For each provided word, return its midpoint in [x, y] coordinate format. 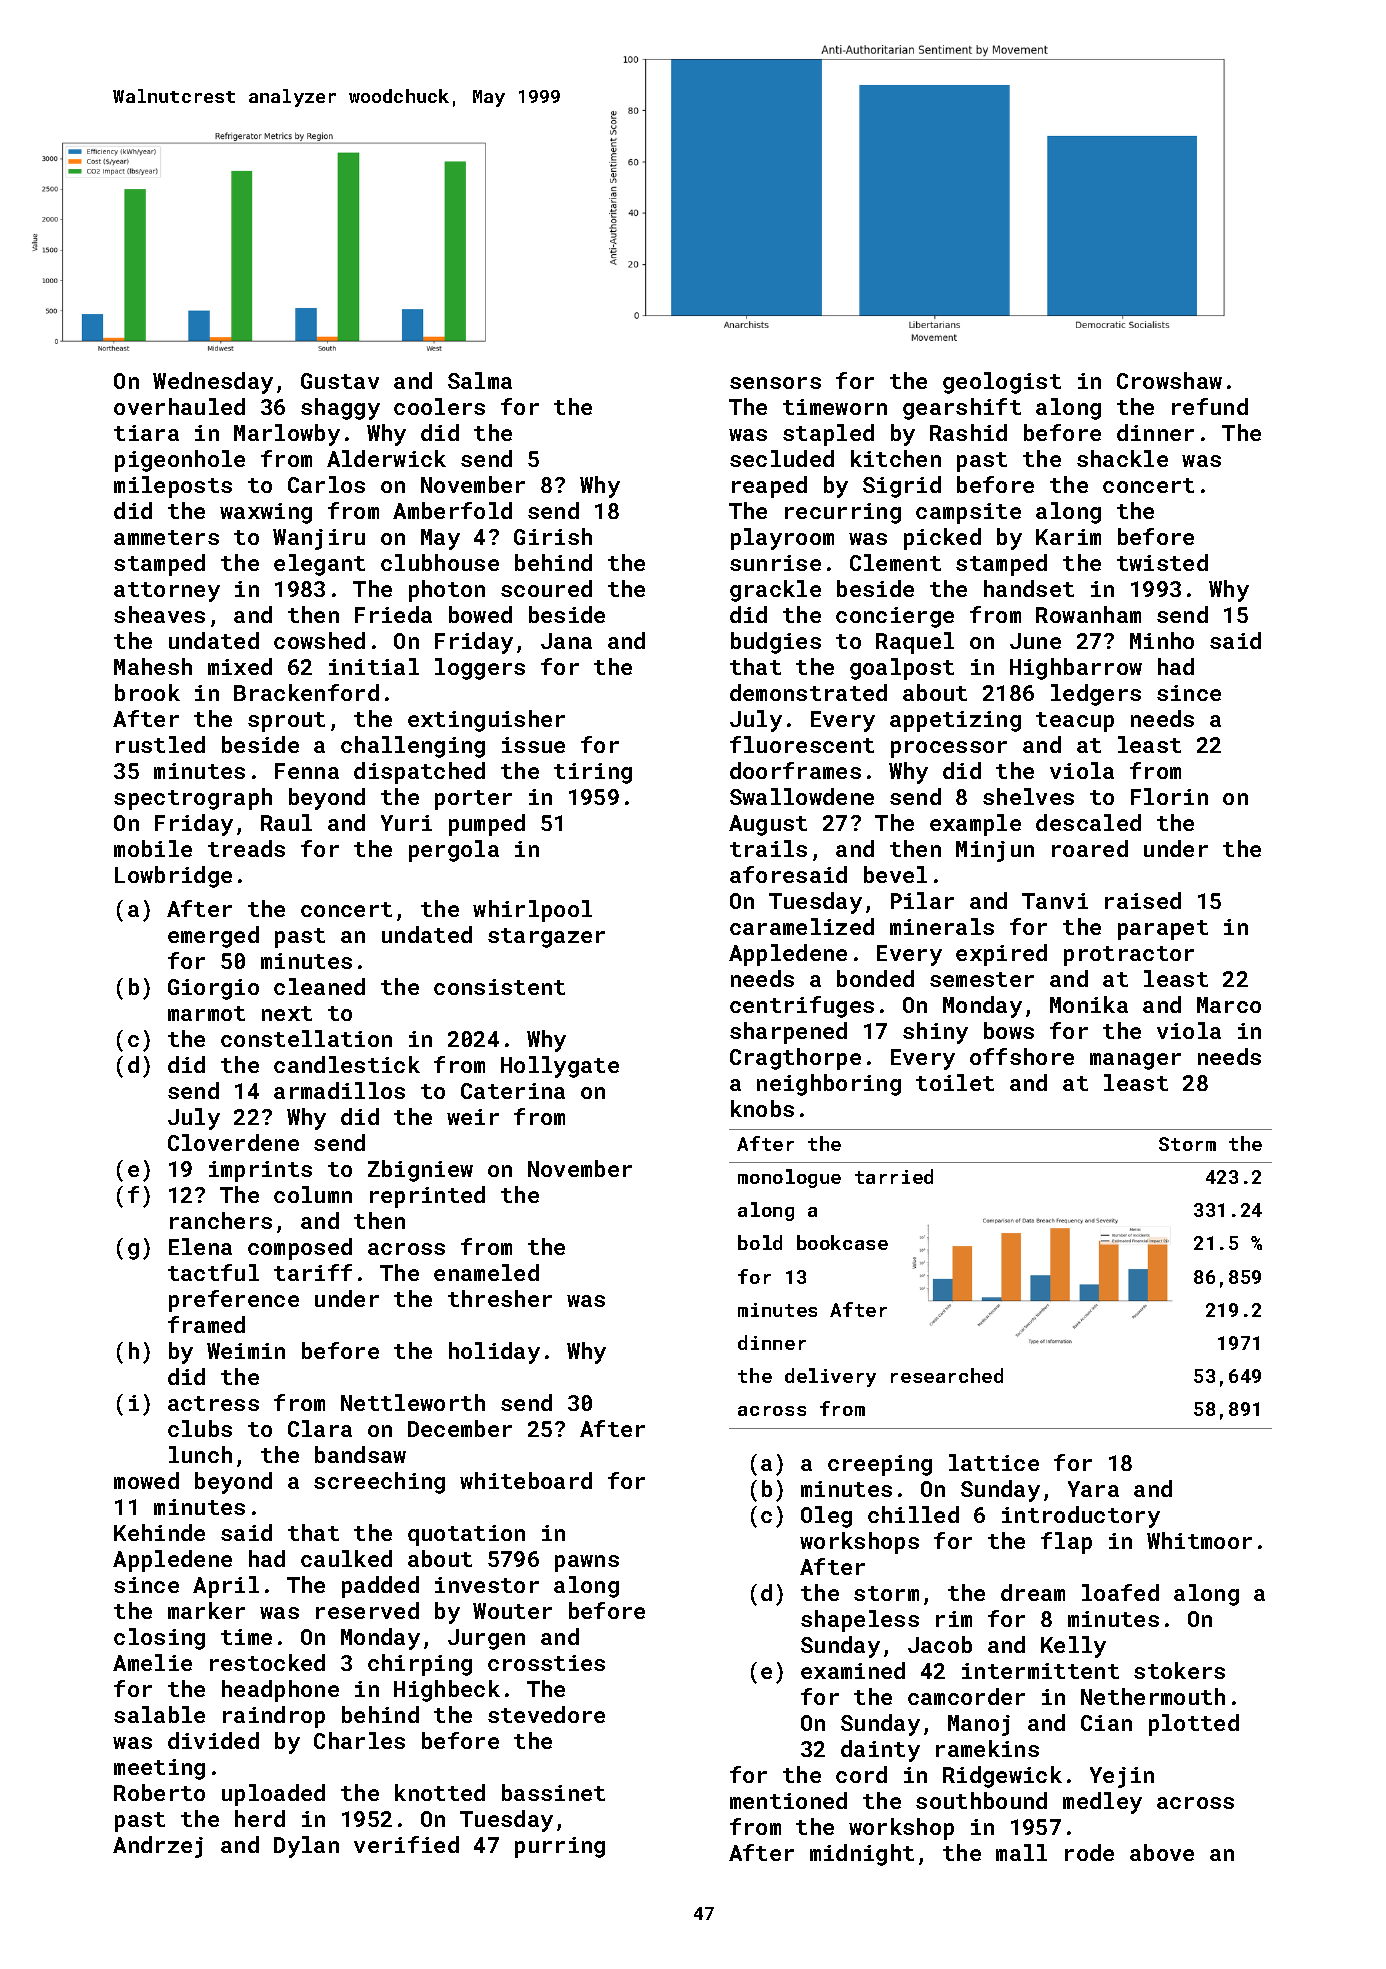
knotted [440, 1792]
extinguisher [486, 721]
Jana [566, 641]
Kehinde [159, 1532]
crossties [546, 1663]
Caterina [513, 1091]
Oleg [826, 1517]
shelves [1028, 796]
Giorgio [213, 989]
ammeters [166, 537]
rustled [160, 744]
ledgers [1096, 695]
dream [1033, 1592]
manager [1135, 1061]
